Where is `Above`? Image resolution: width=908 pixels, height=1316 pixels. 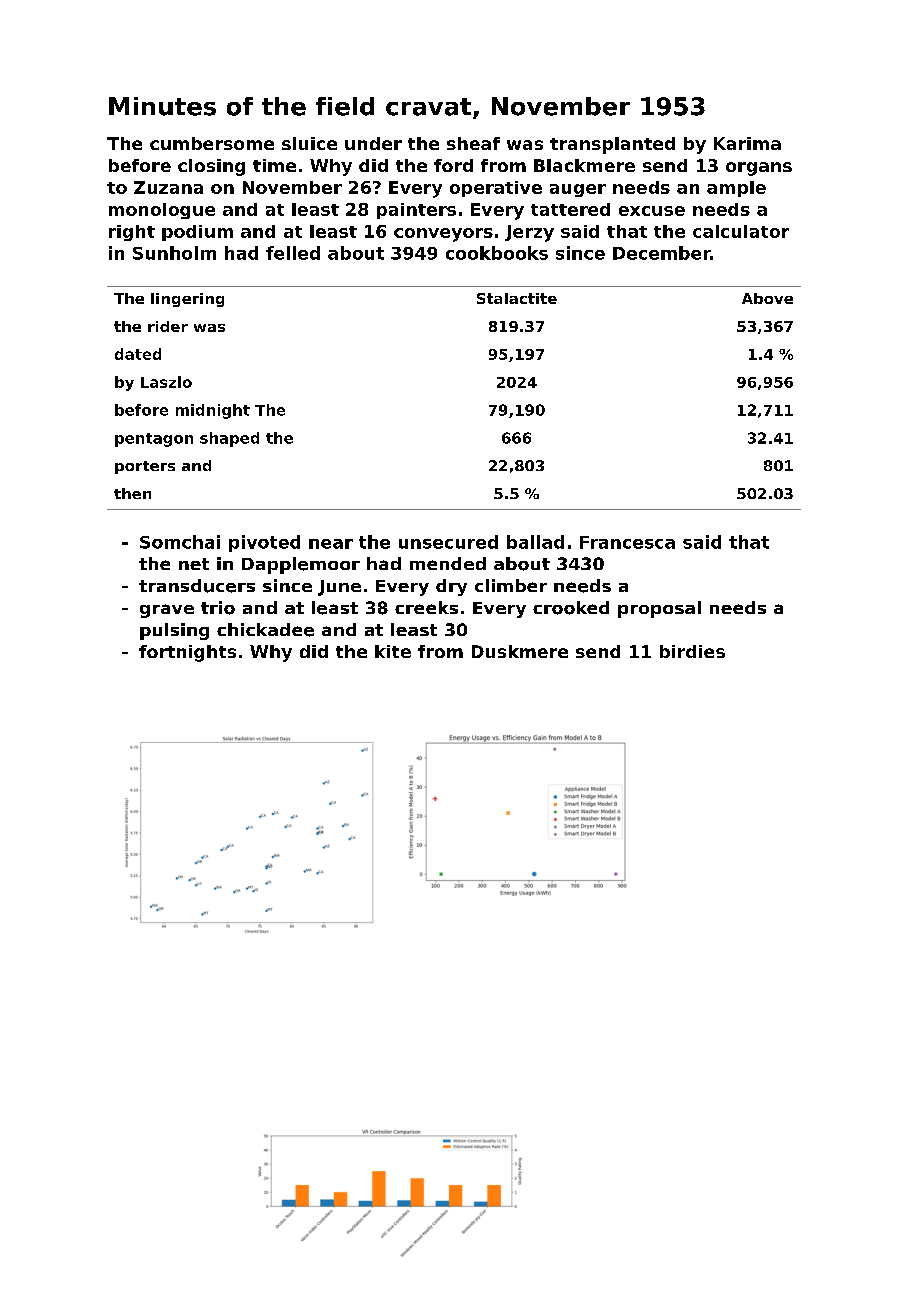
Above is located at coordinates (767, 298).
